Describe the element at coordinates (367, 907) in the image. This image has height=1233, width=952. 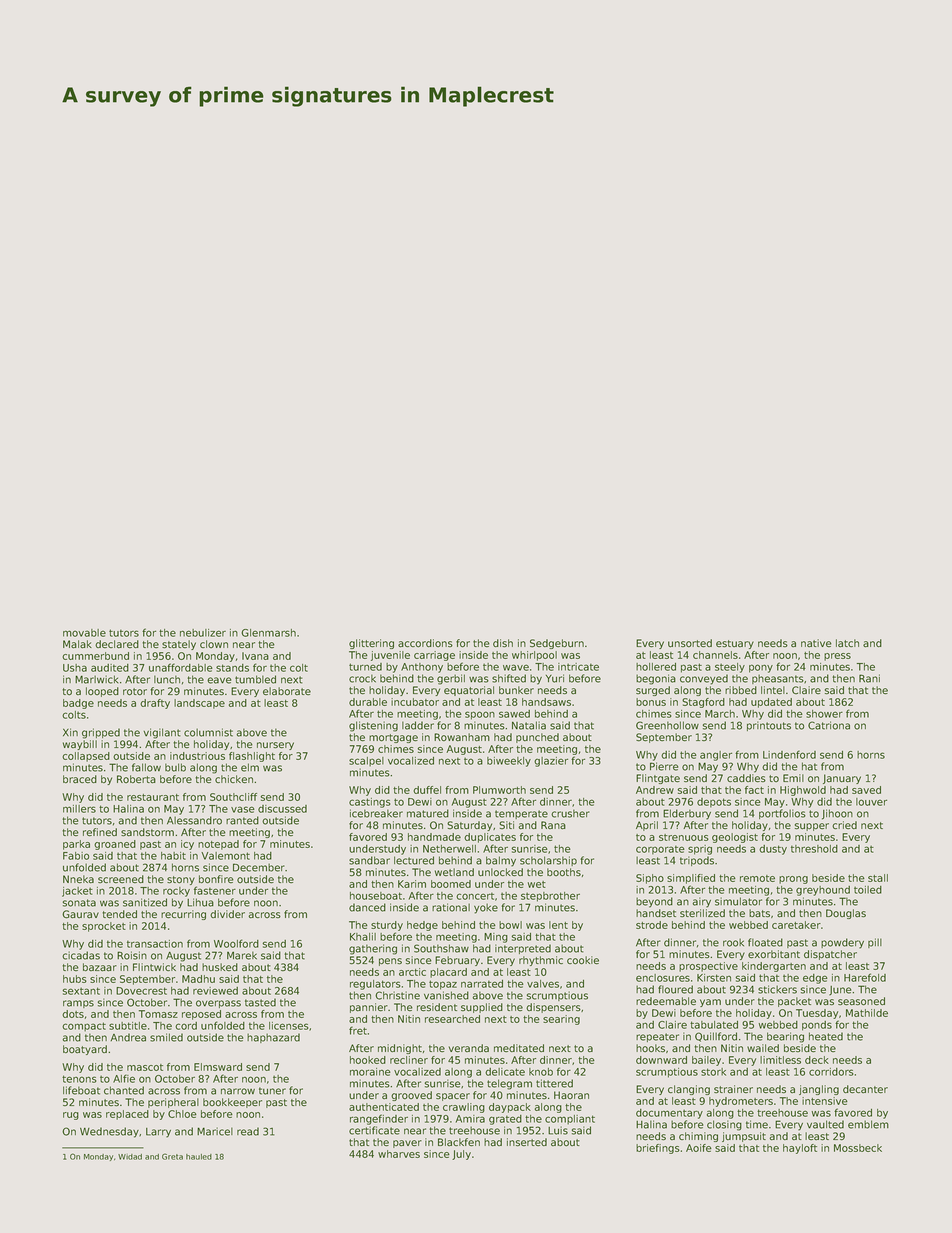
I see `danced` at that location.
